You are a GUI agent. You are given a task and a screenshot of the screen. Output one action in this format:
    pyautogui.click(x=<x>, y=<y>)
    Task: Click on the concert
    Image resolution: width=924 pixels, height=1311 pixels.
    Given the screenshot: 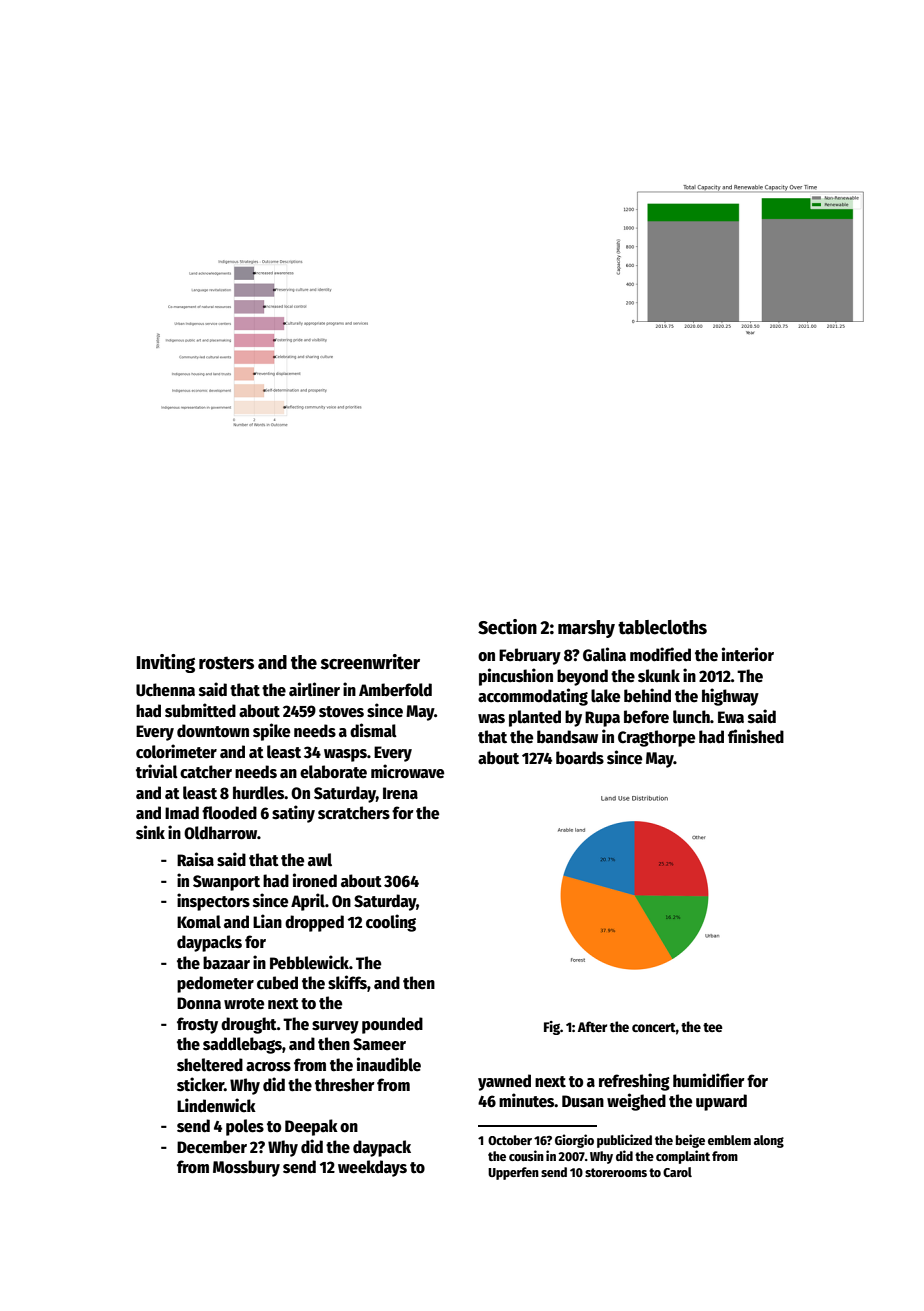 What is the action you would take?
    pyautogui.click(x=654, y=1027)
